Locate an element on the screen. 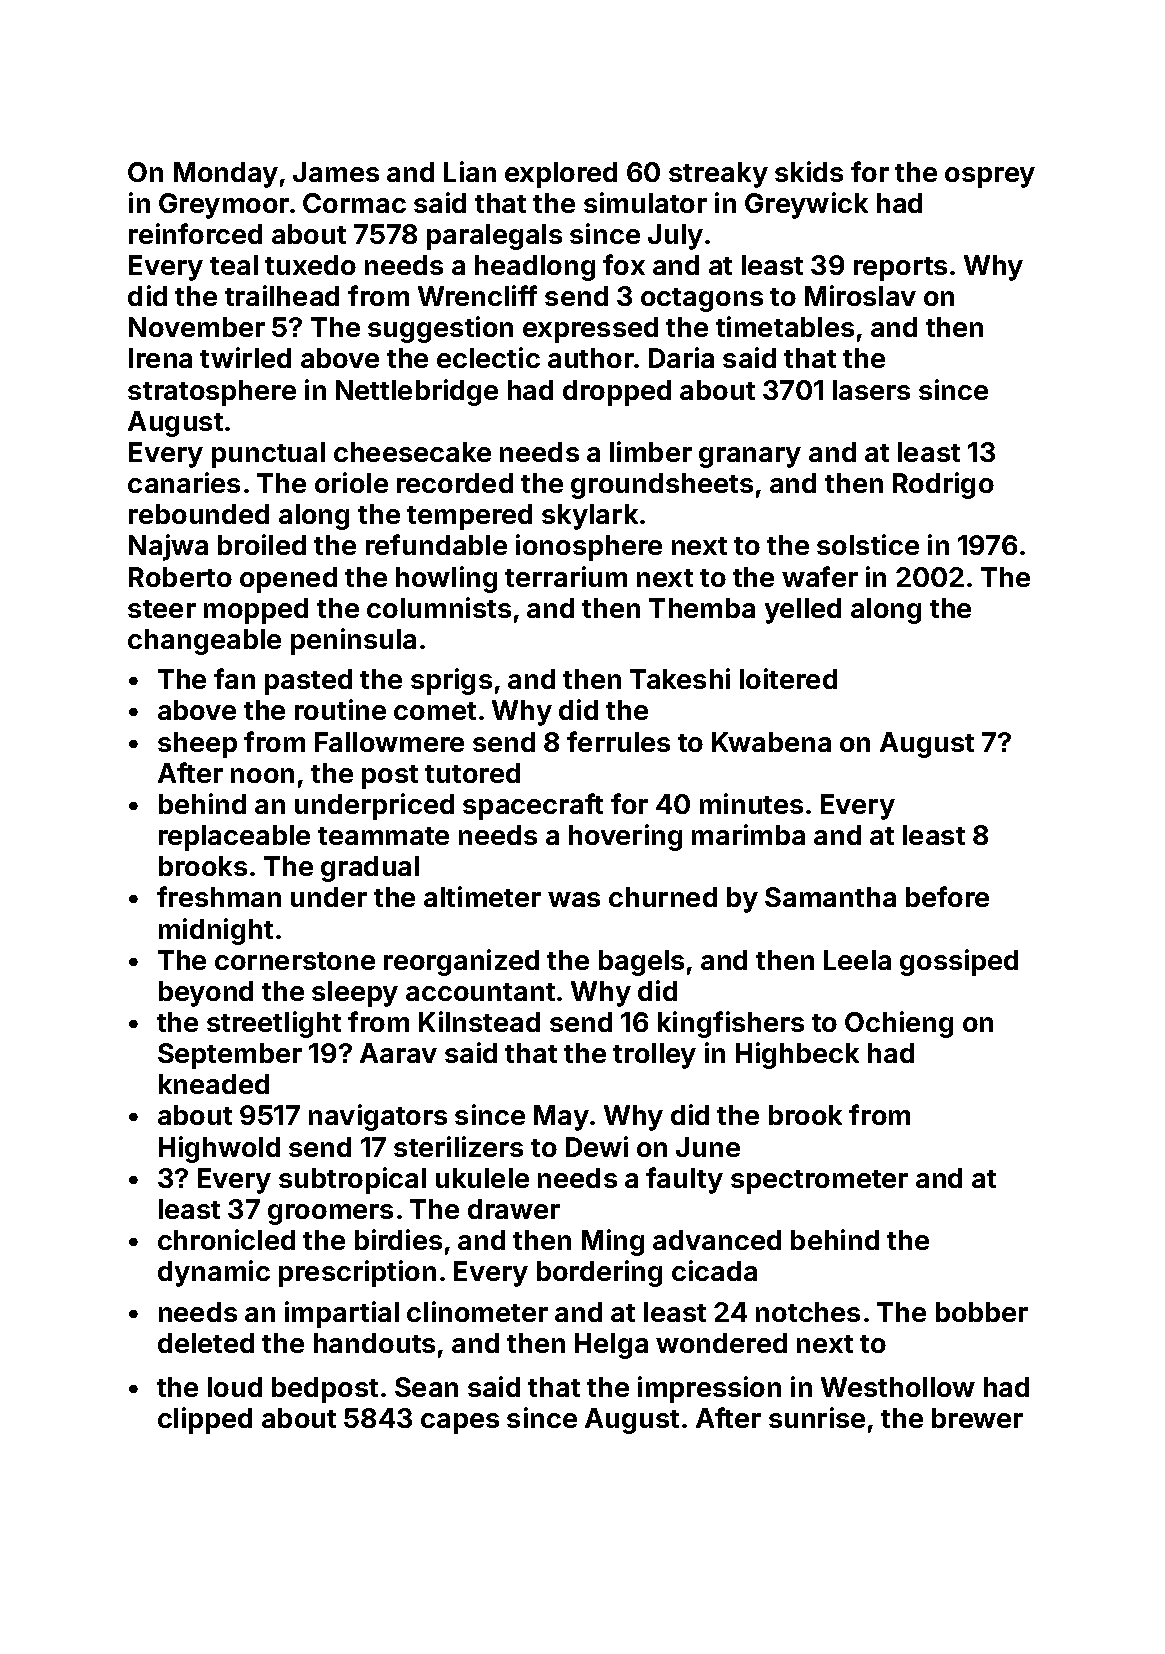 The height and width of the screenshot is (1654, 1165). handouts is located at coordinates (374, 1343).
